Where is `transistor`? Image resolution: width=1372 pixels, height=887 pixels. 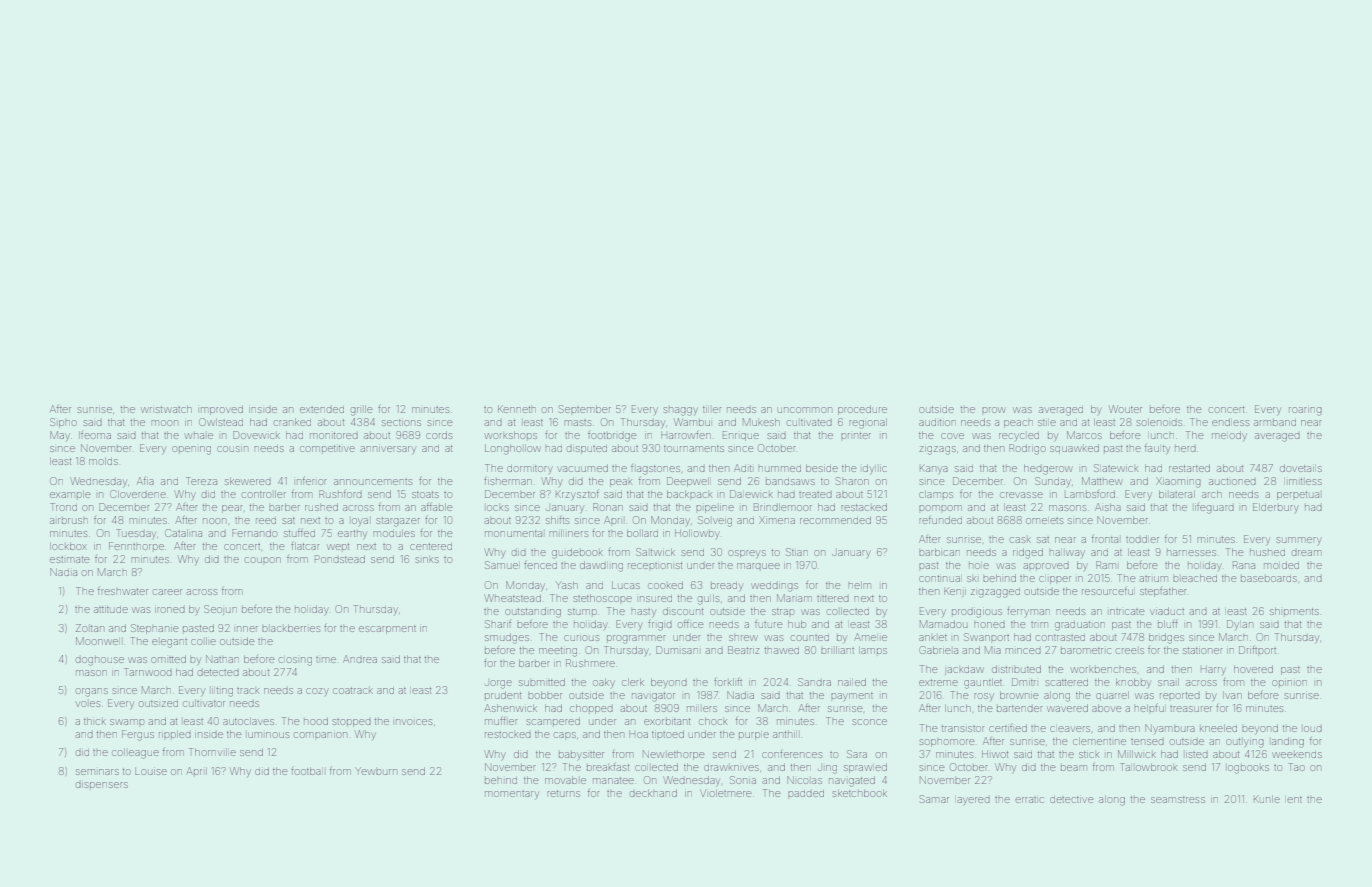 transistor is located at coordinates (963, 729).
